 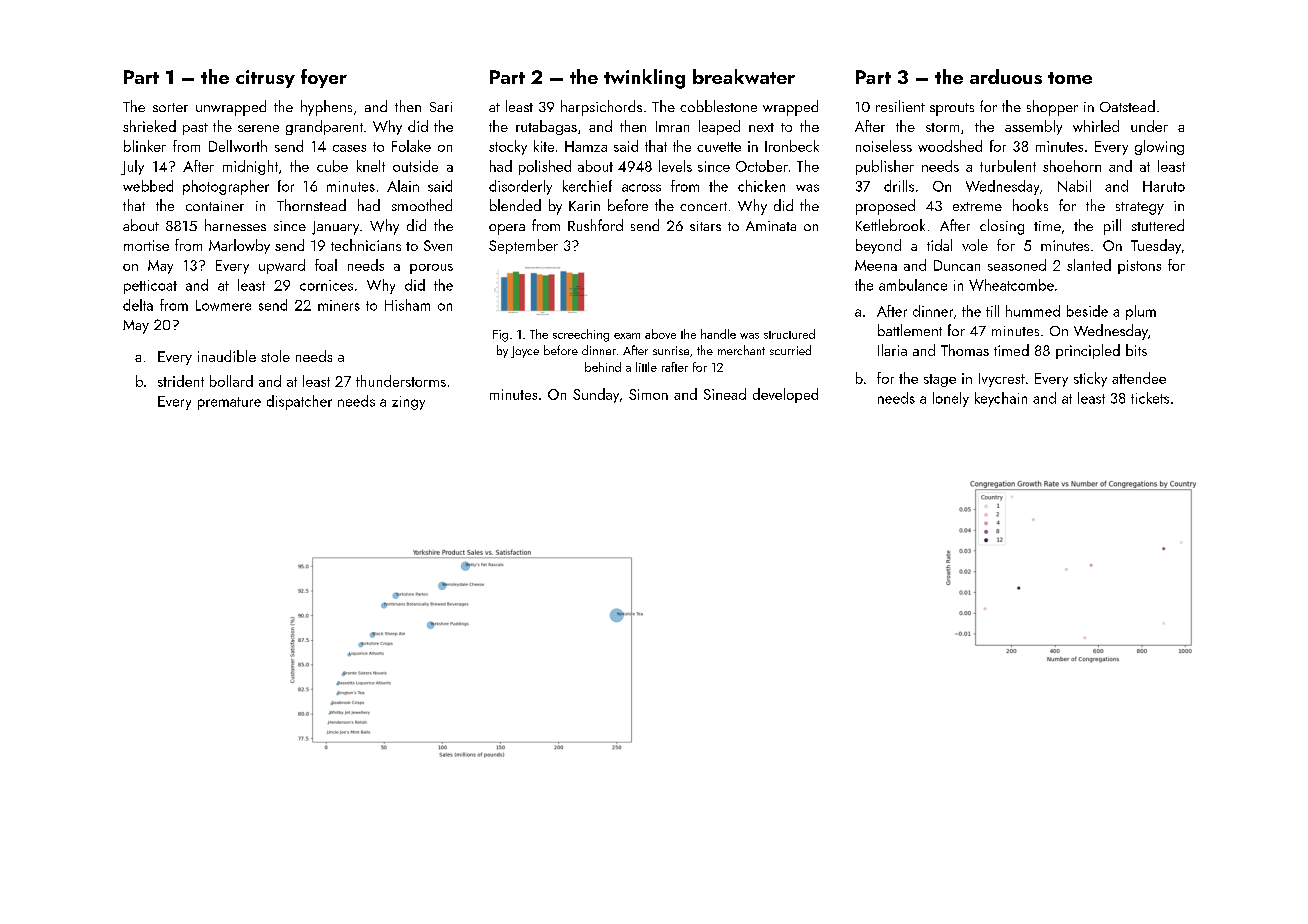 I want to click on tickets, so click(x=1150, y=398).
